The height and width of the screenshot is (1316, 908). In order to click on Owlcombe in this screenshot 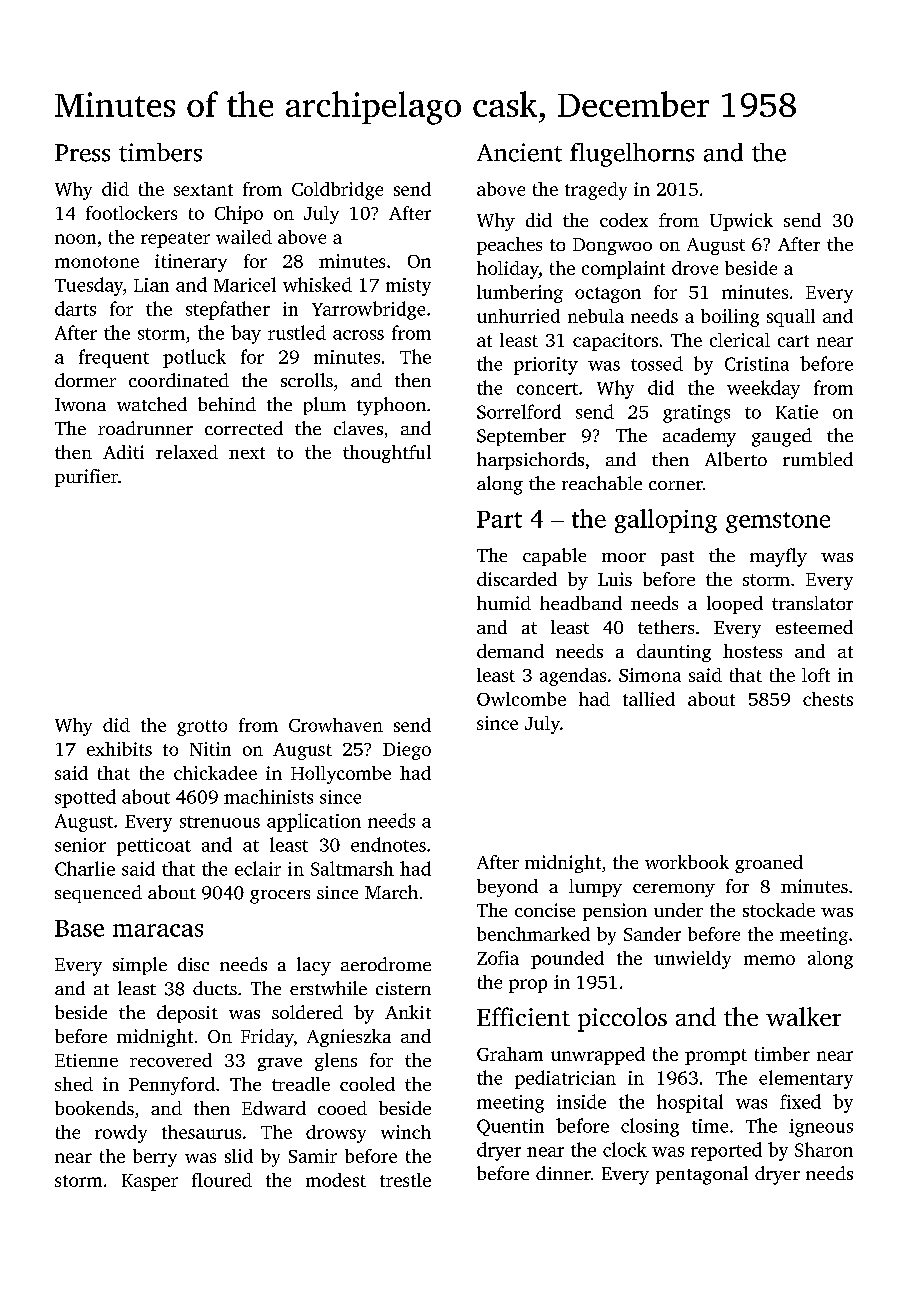, I will do `click(521, 699)`.
